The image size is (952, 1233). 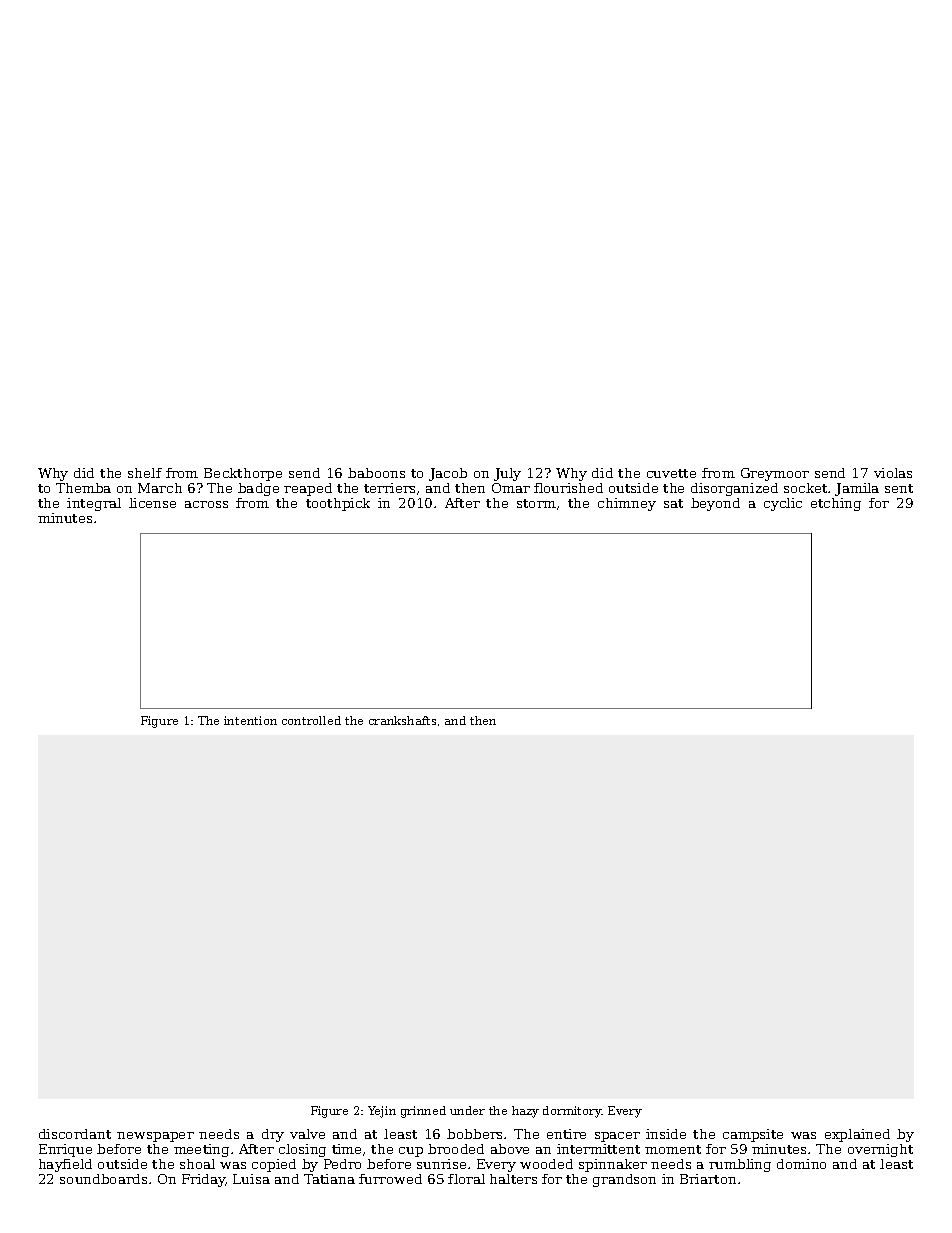 I want to click on halters, so click(x=513, y=1179).
